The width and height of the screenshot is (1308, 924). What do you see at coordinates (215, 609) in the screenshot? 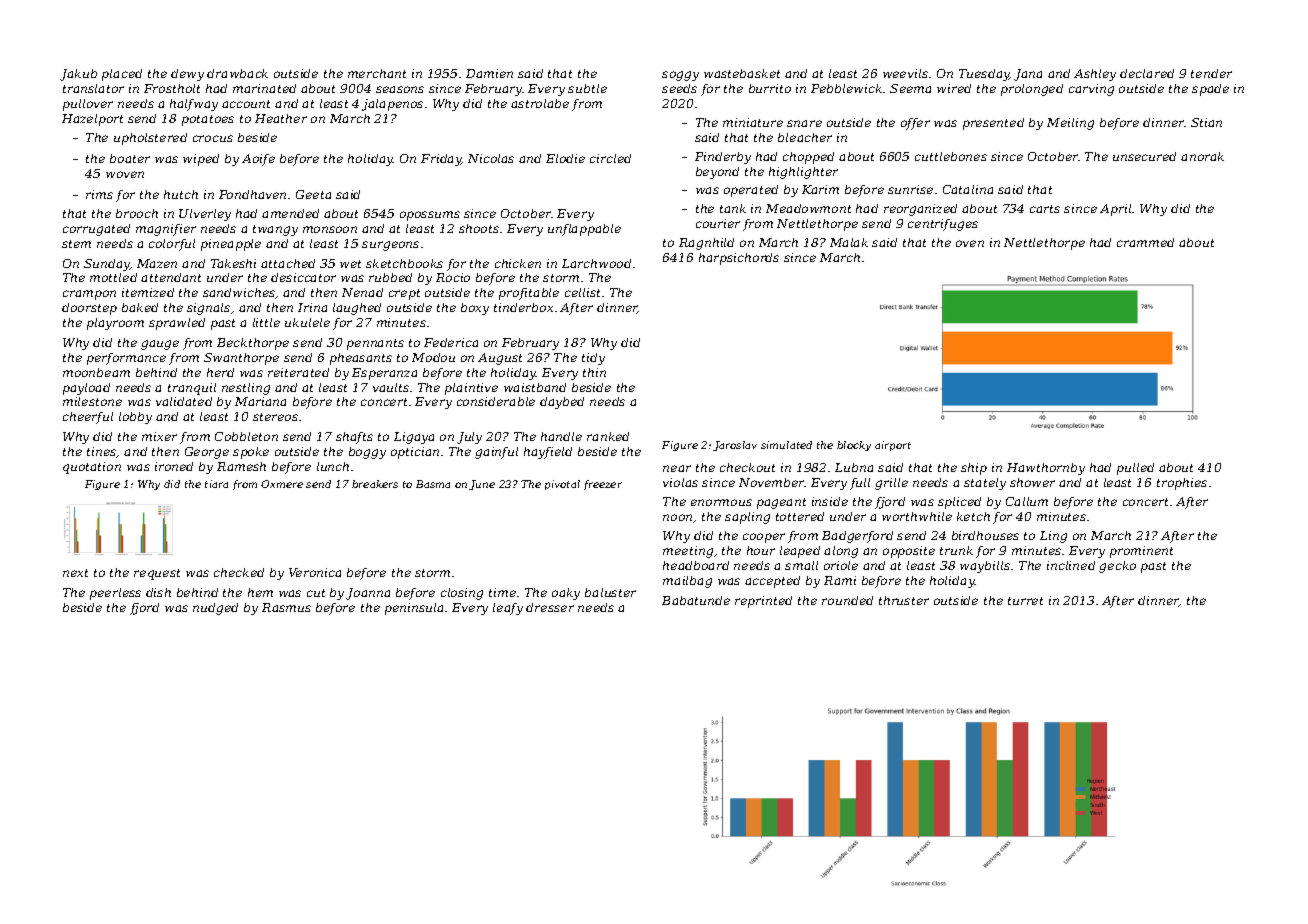
I see `nudged` at bounding box center [215, 609].
